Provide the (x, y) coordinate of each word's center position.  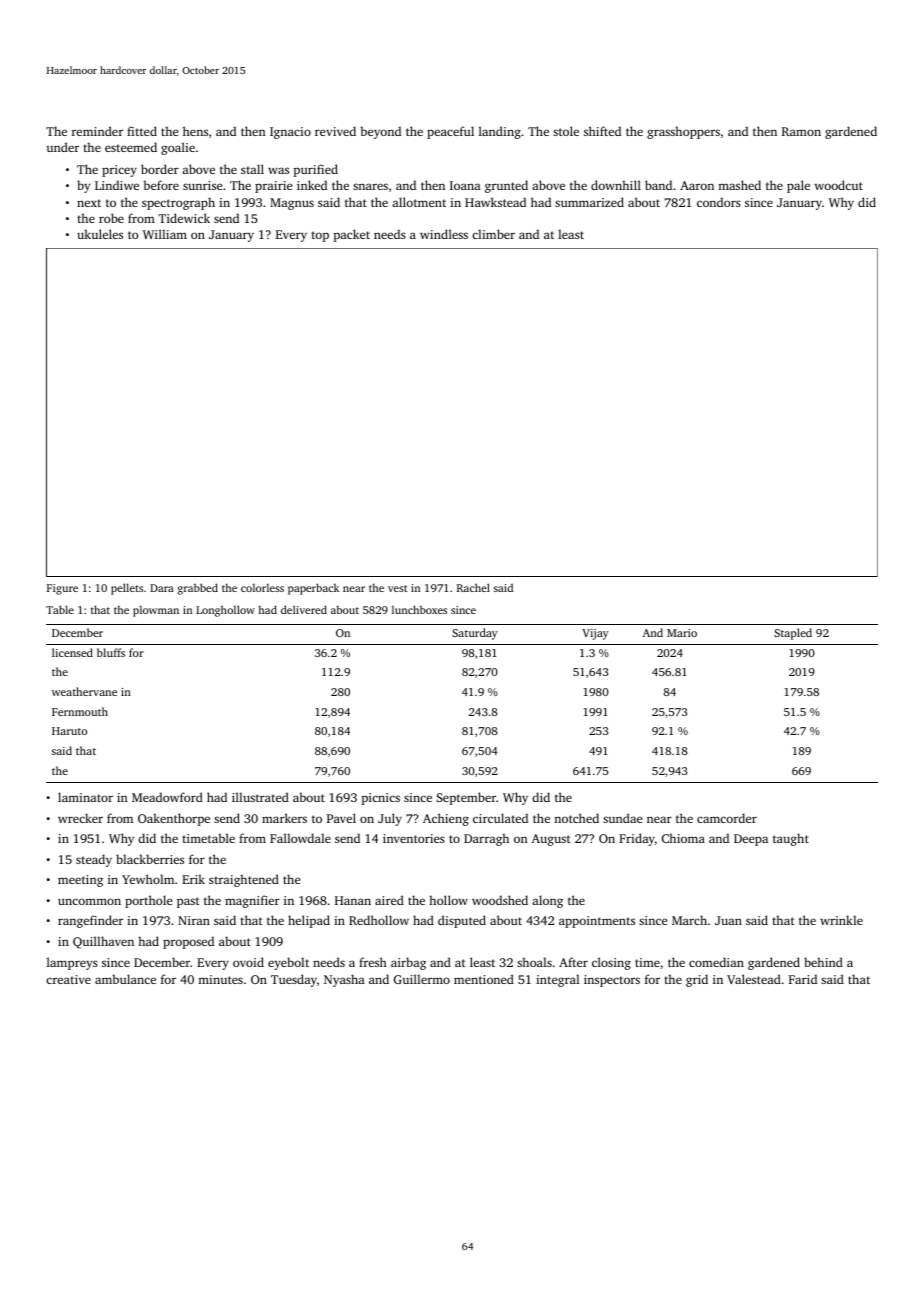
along (547, 901)
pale (798, 186)
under (62, 147)
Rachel (473, 587)
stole (566, 131)
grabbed (198, 589)
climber (493, 234)
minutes (220, 979)
